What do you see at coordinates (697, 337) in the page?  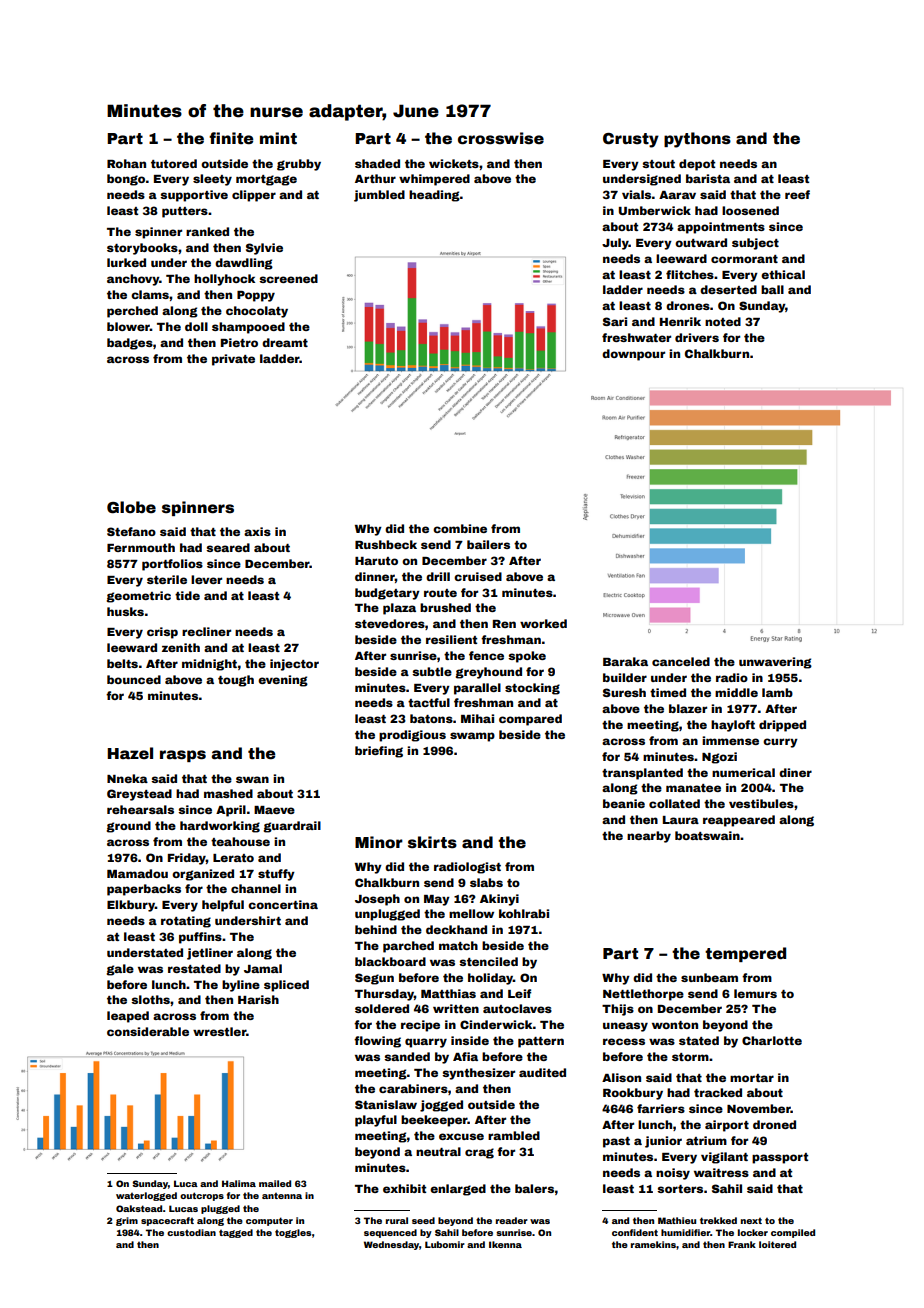 I see `drivers` at bounding box center [697, 337].
